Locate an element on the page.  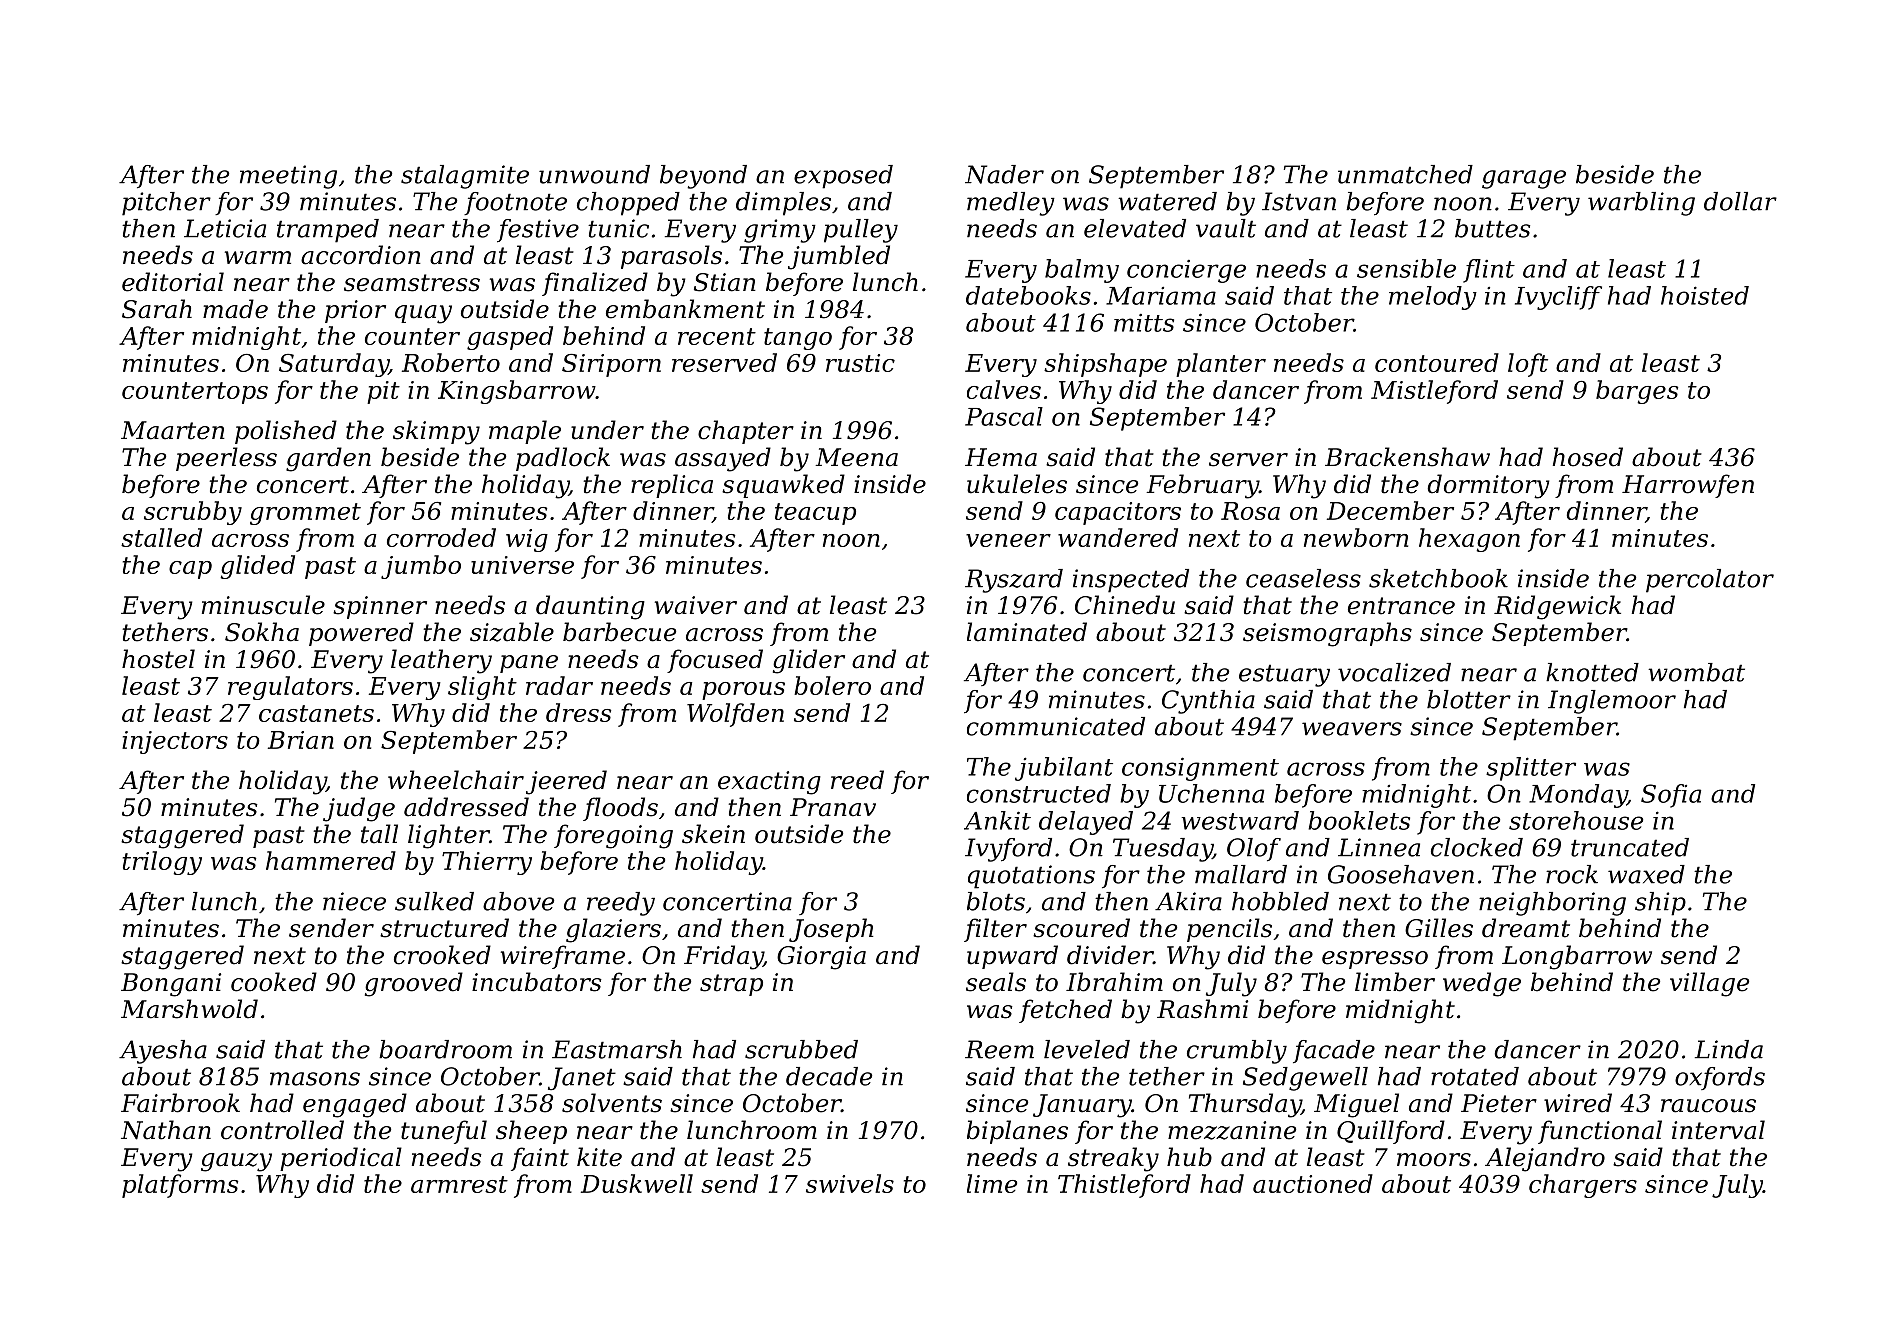
sizable is located at coordinates (512, 632).
